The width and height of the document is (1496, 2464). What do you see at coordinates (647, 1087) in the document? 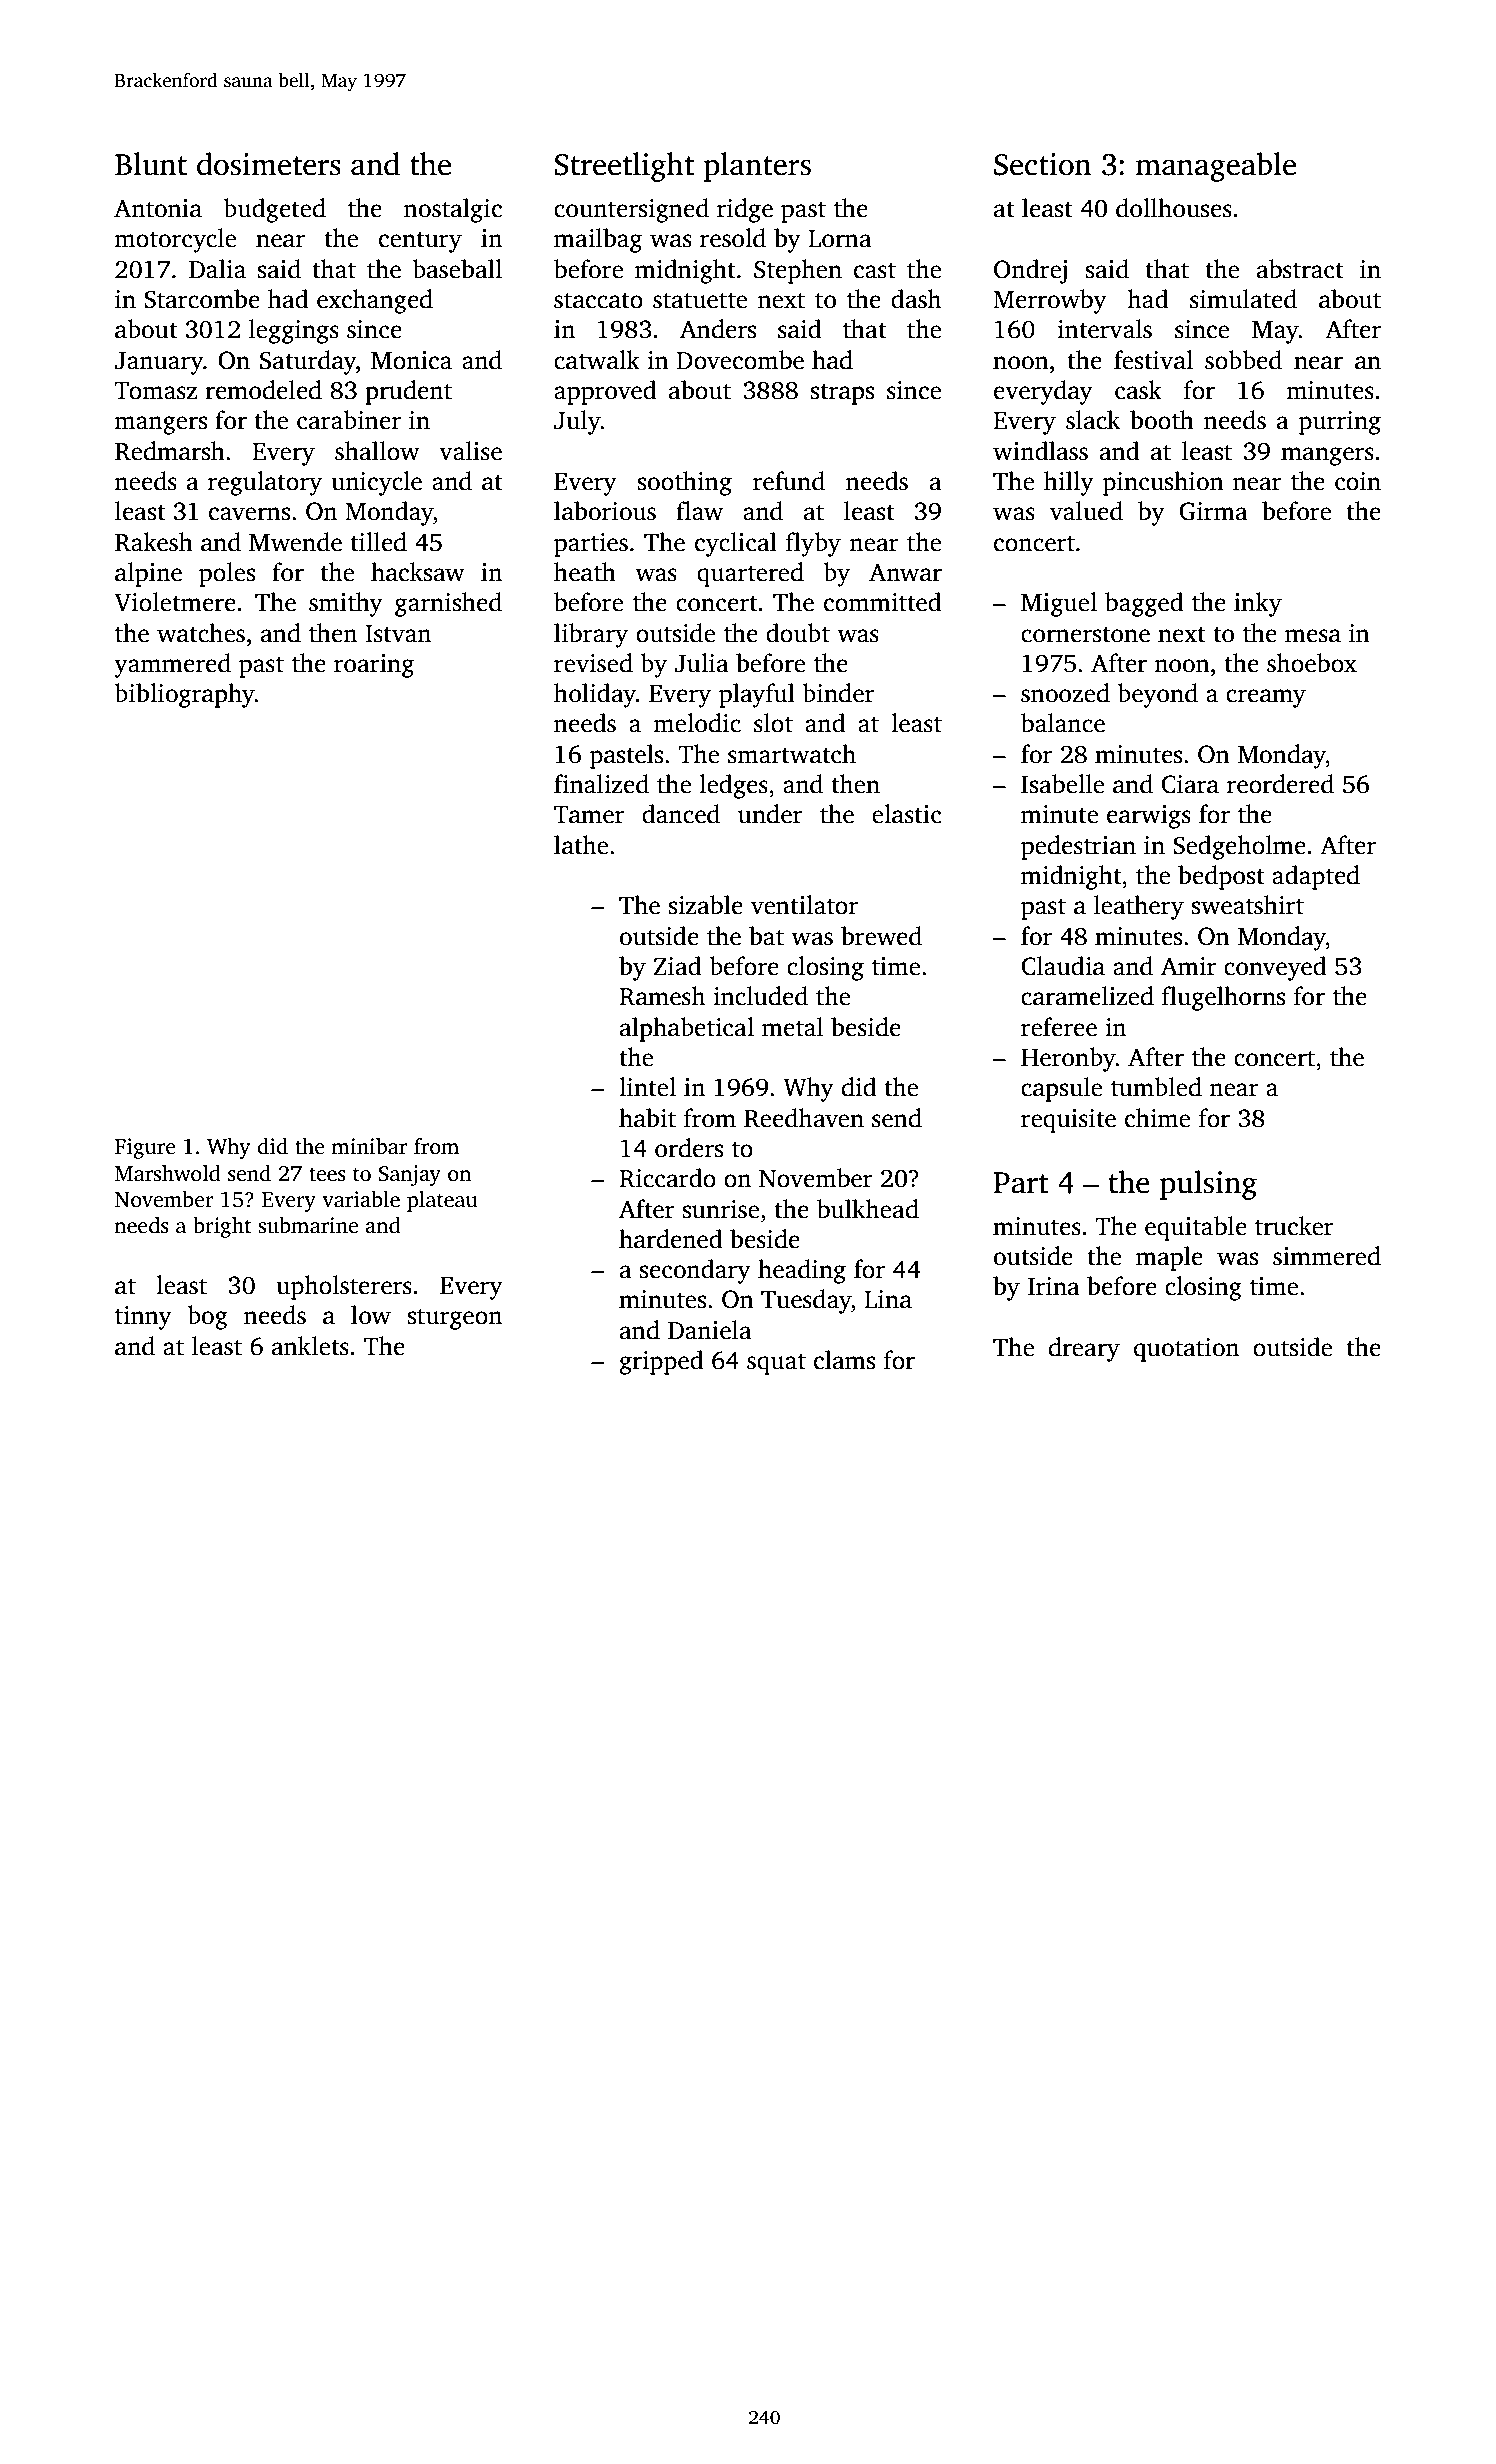
I see `lintel` at bounding box center [647, 1087].
